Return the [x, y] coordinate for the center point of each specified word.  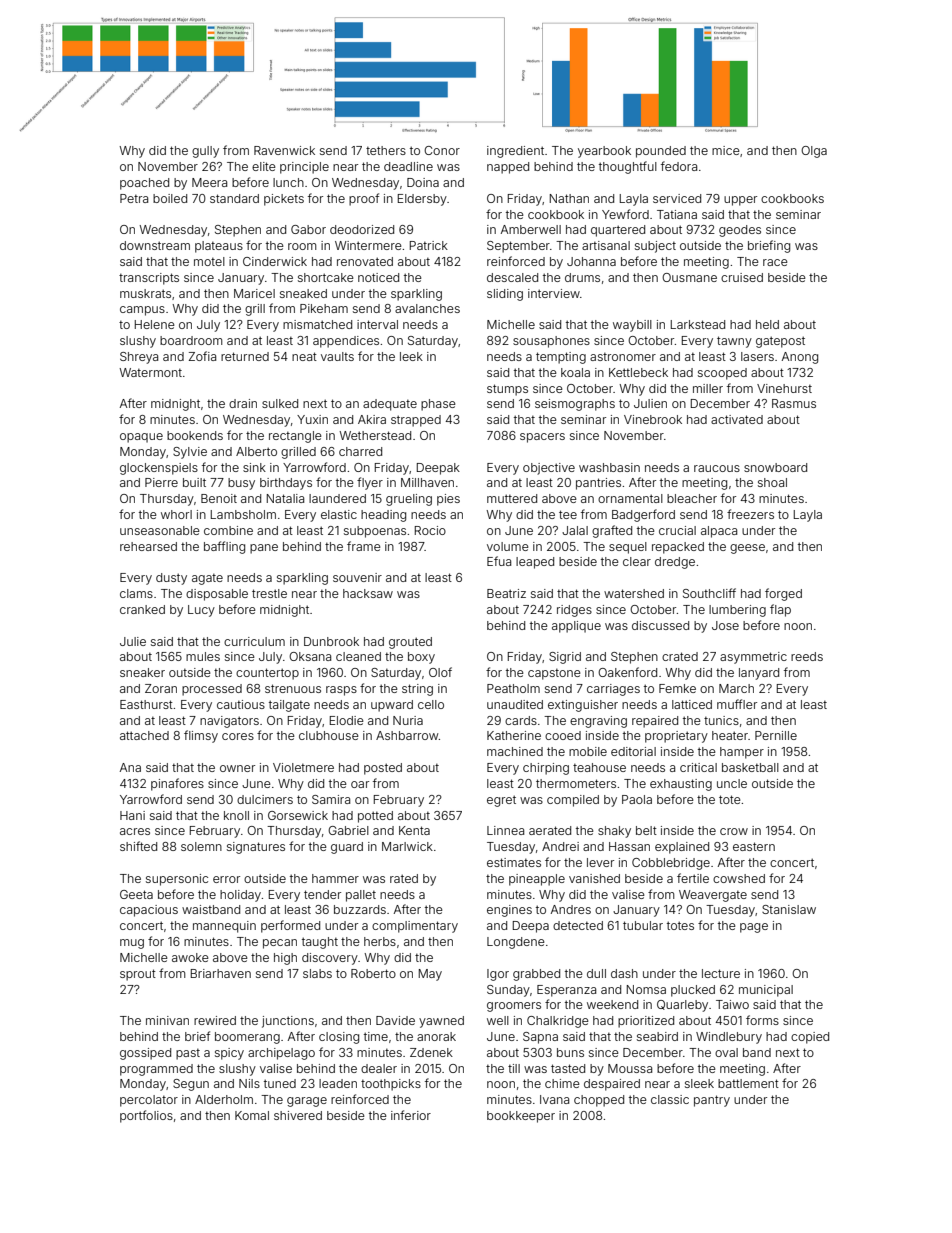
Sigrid [565, 658]
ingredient [515, 152]
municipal [766, 991]
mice [726, 150]
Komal [252, 1115]
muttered [512, 498]
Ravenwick [284, 150]
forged [783, 594]
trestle [269, 593]
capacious [149, 911]
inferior [411, 1115]
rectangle [295, 437]
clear [637, 561]
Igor [498, 975]
